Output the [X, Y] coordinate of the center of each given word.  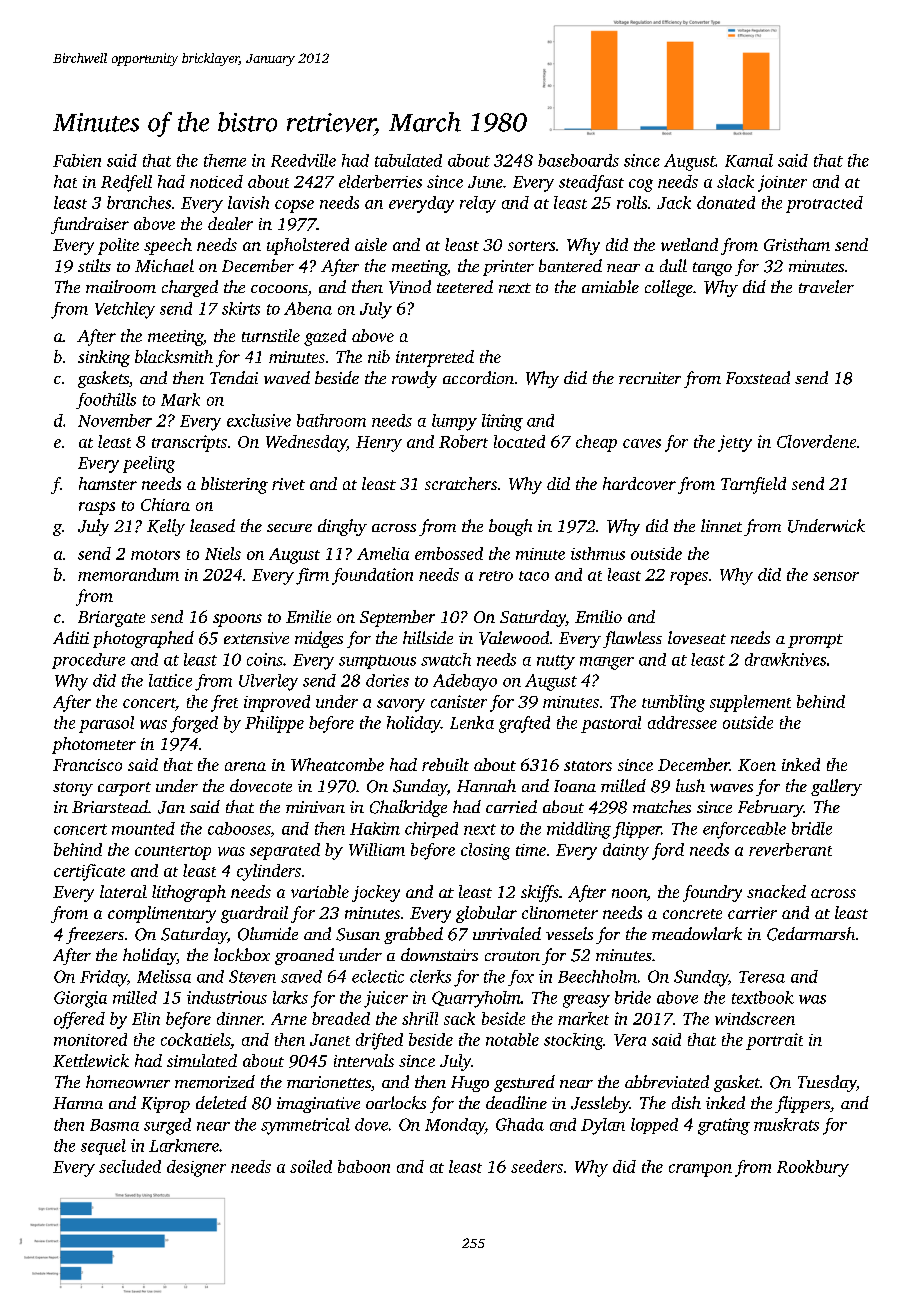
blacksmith [174, 356]
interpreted [435, 358]
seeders [537, 1166]
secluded [130, 1166]
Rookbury [813, 1168]
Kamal [749, 160]
